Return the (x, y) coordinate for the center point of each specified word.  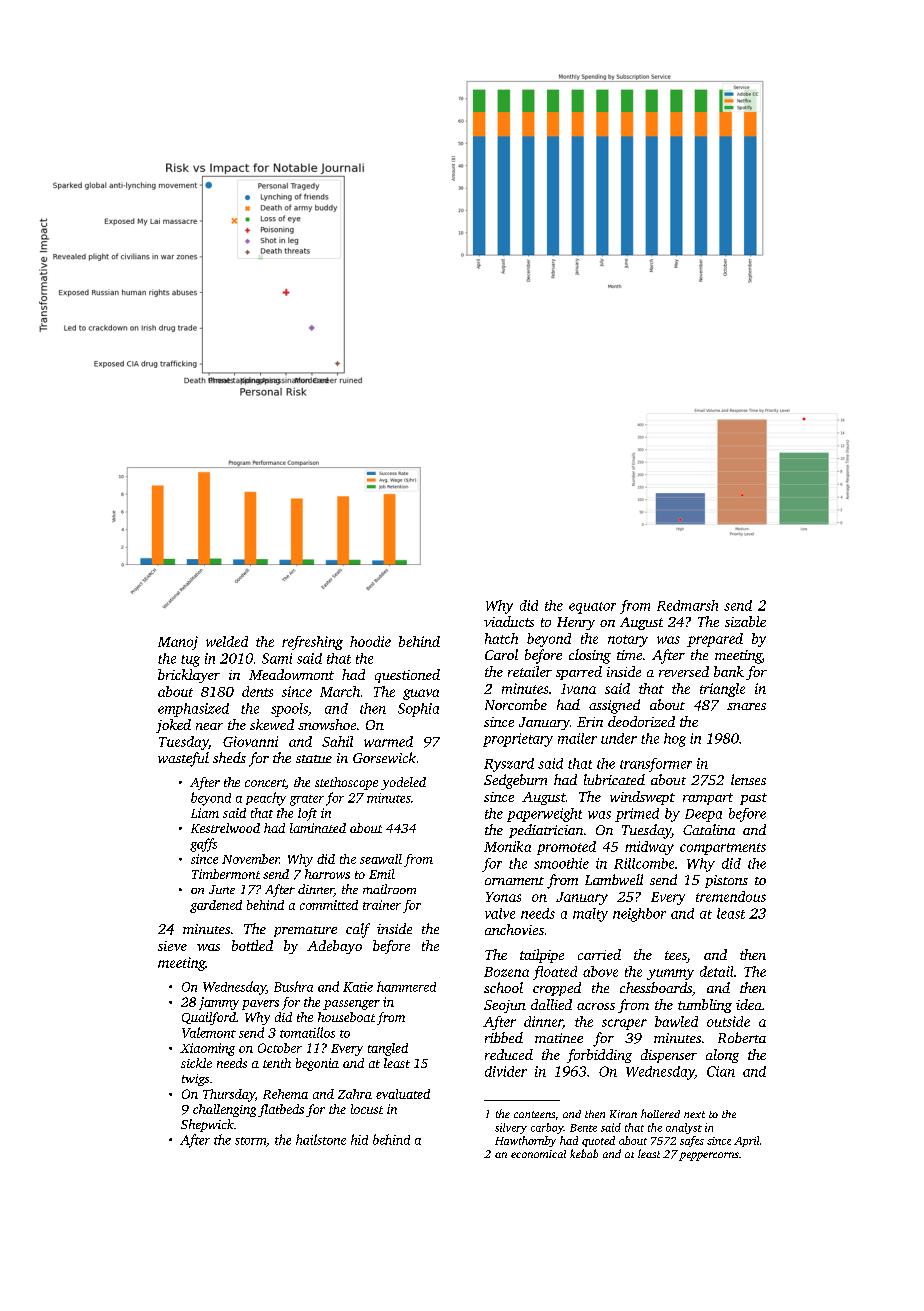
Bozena (506, 972)
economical (538, 1154)
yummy (670, 974)
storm (250, 1141)
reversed (684, 671)
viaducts (509, 621)
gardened (216, 906)
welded (227, 641)
